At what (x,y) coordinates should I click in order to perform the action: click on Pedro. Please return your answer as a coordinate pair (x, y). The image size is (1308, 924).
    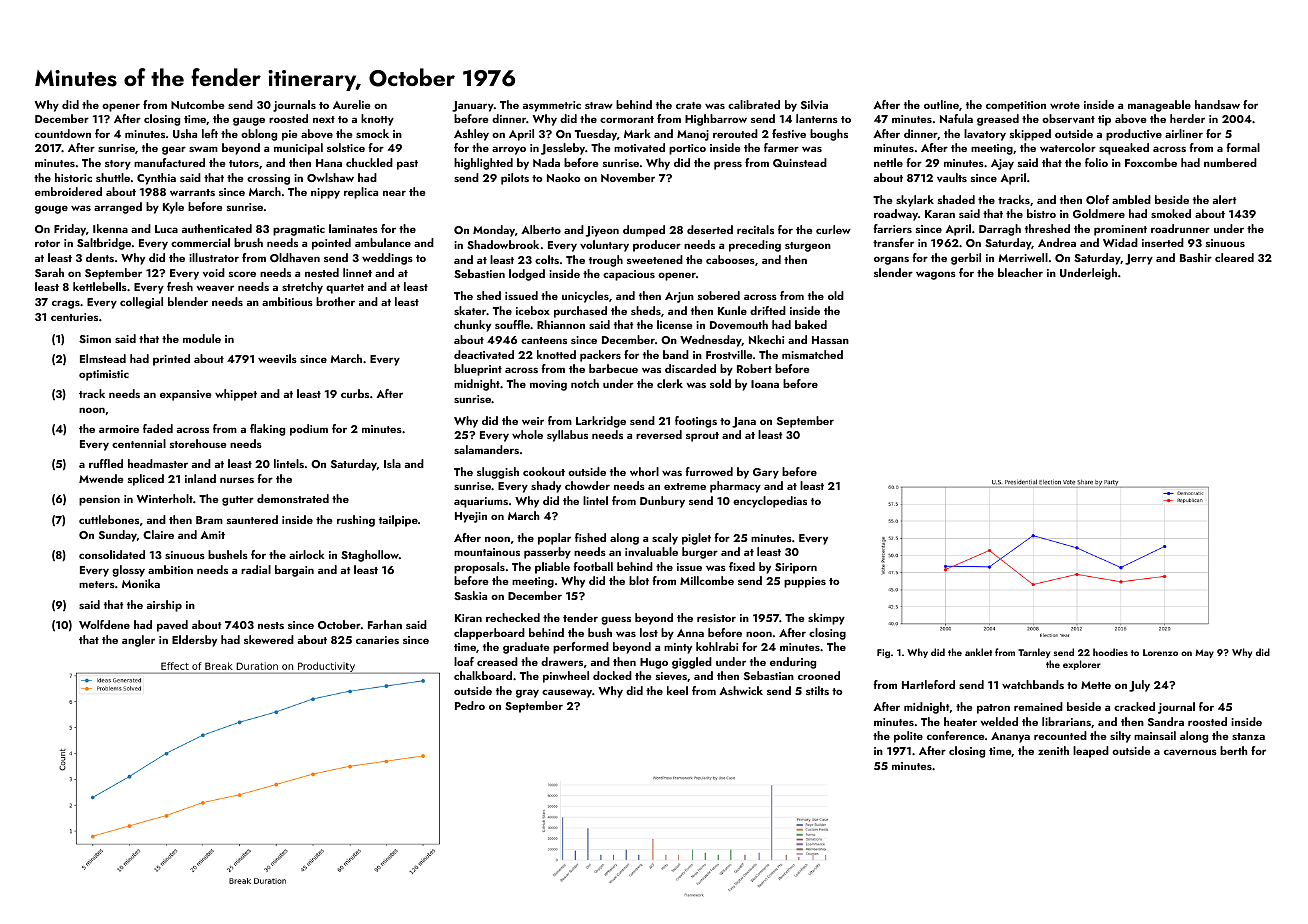
    Looking at the image, I should click on (470, 705).
